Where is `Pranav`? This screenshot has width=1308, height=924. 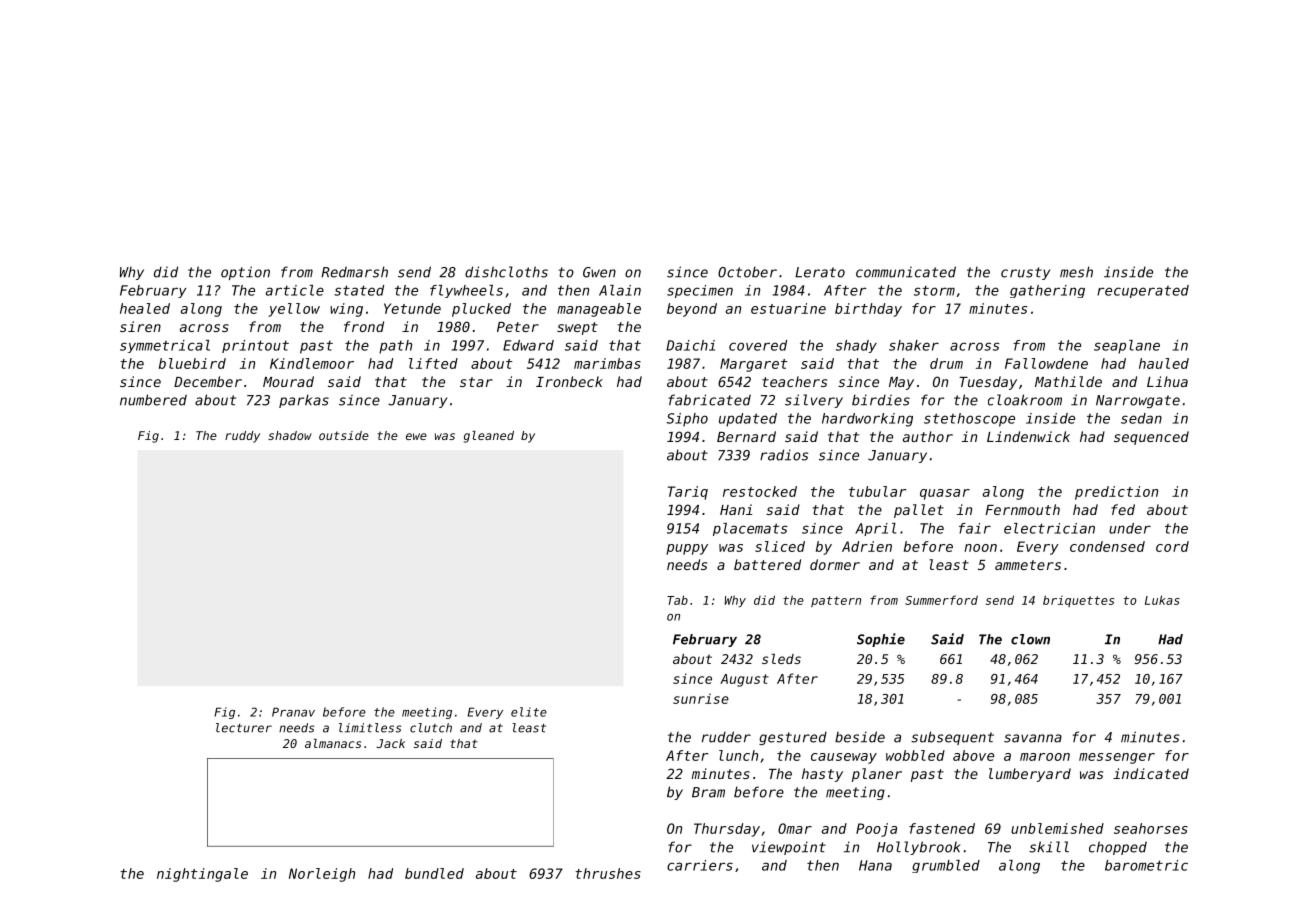 Pranav is located at coordinates (293, 712).
